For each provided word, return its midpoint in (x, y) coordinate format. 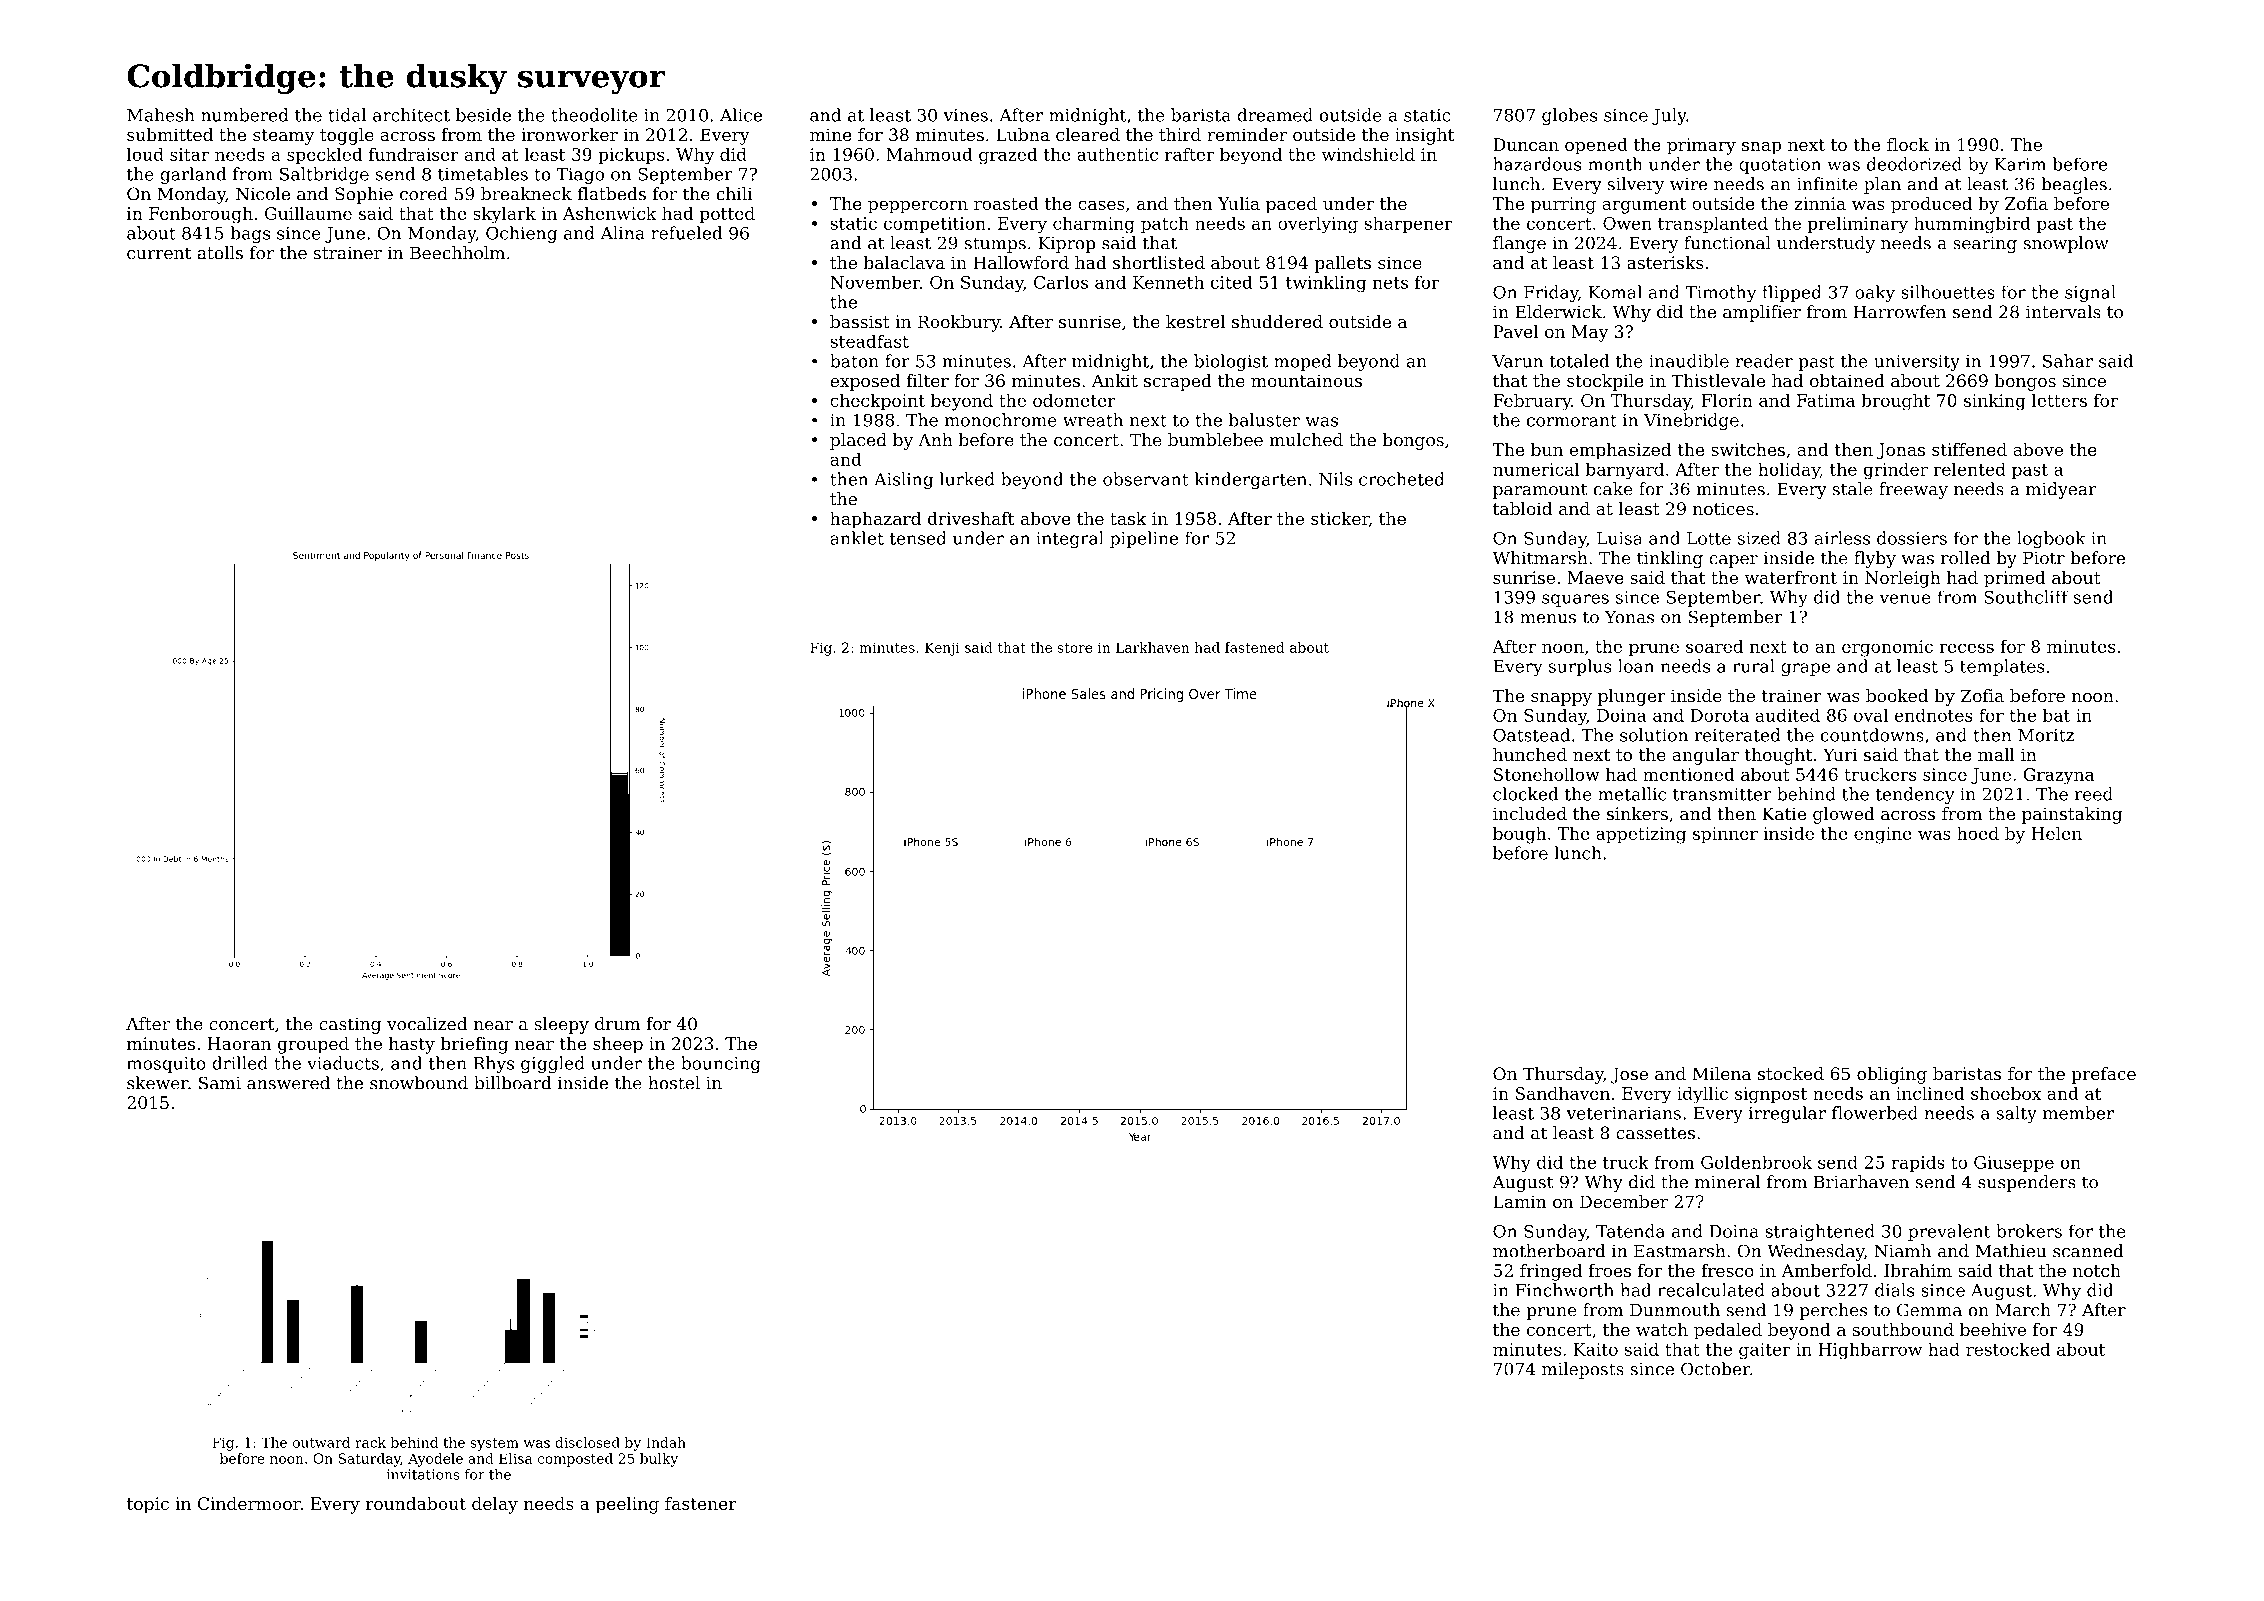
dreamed (1275, 115)
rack (370, 1442)
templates (2002, 667)
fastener (701, 1503)
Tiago (580, 176)
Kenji (942, 649)
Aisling (903, 481)
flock (1908, 144)
